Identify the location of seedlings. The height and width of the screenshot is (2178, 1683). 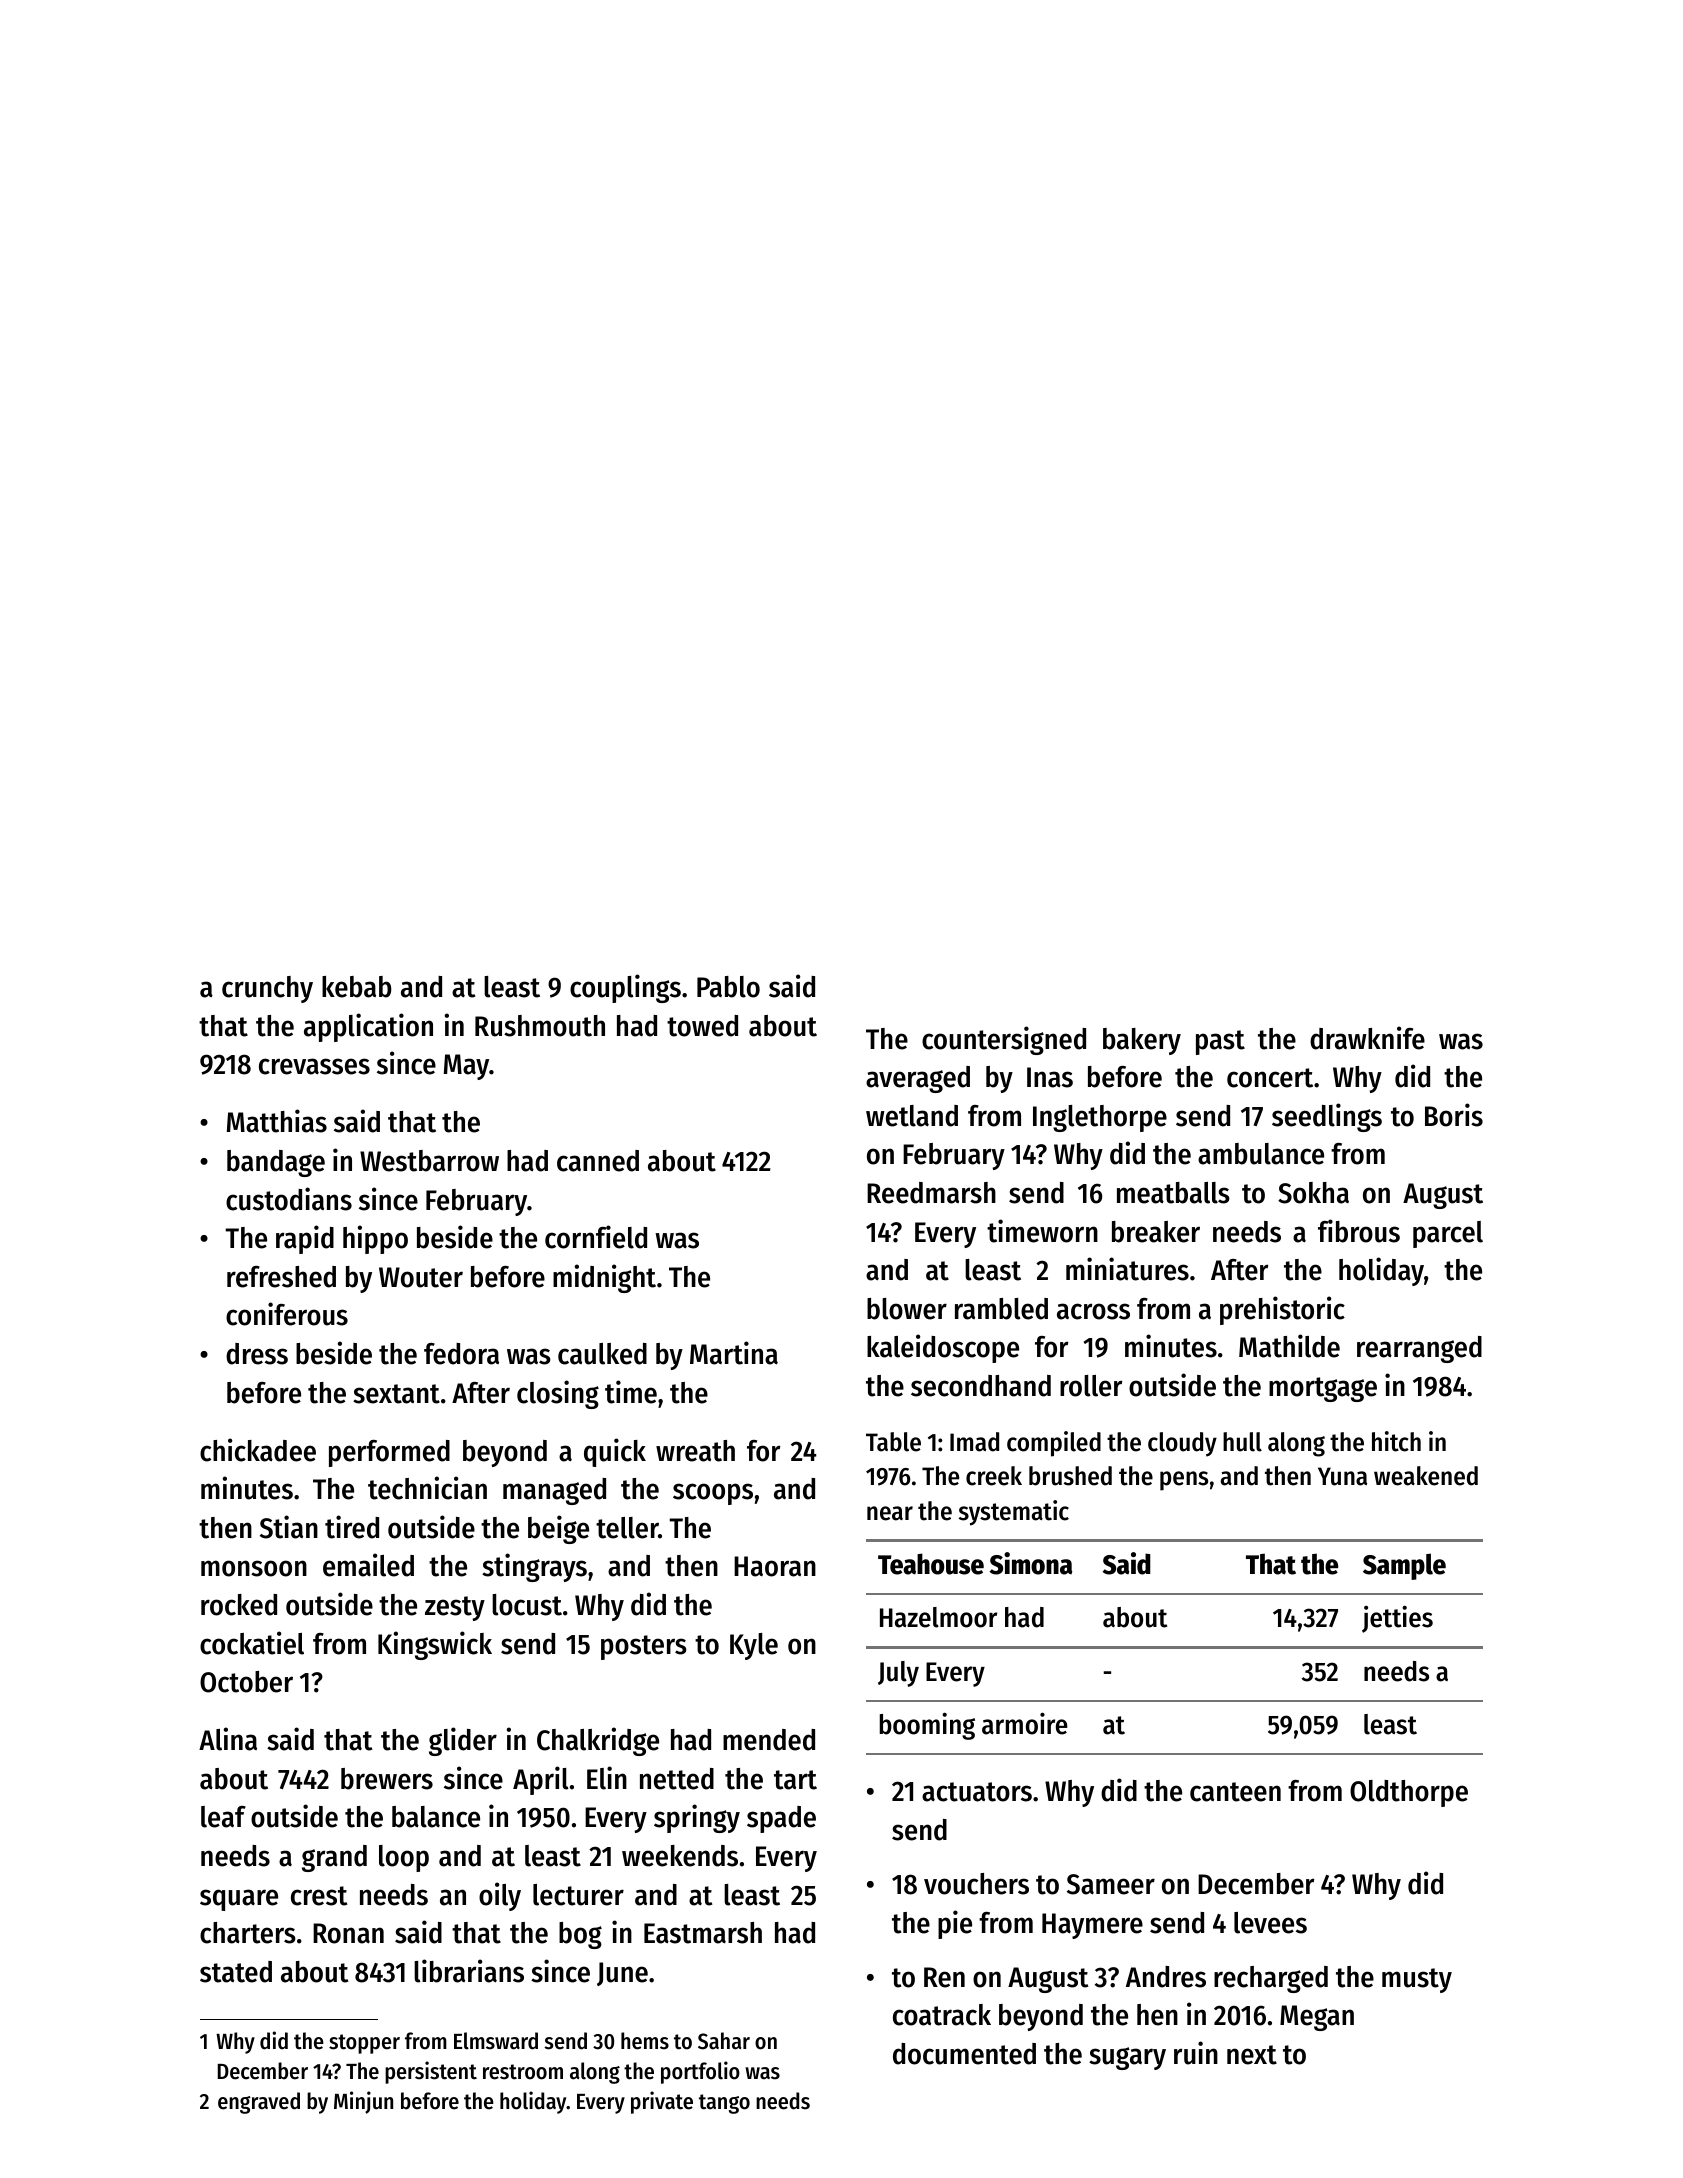
(1327, 1117).
